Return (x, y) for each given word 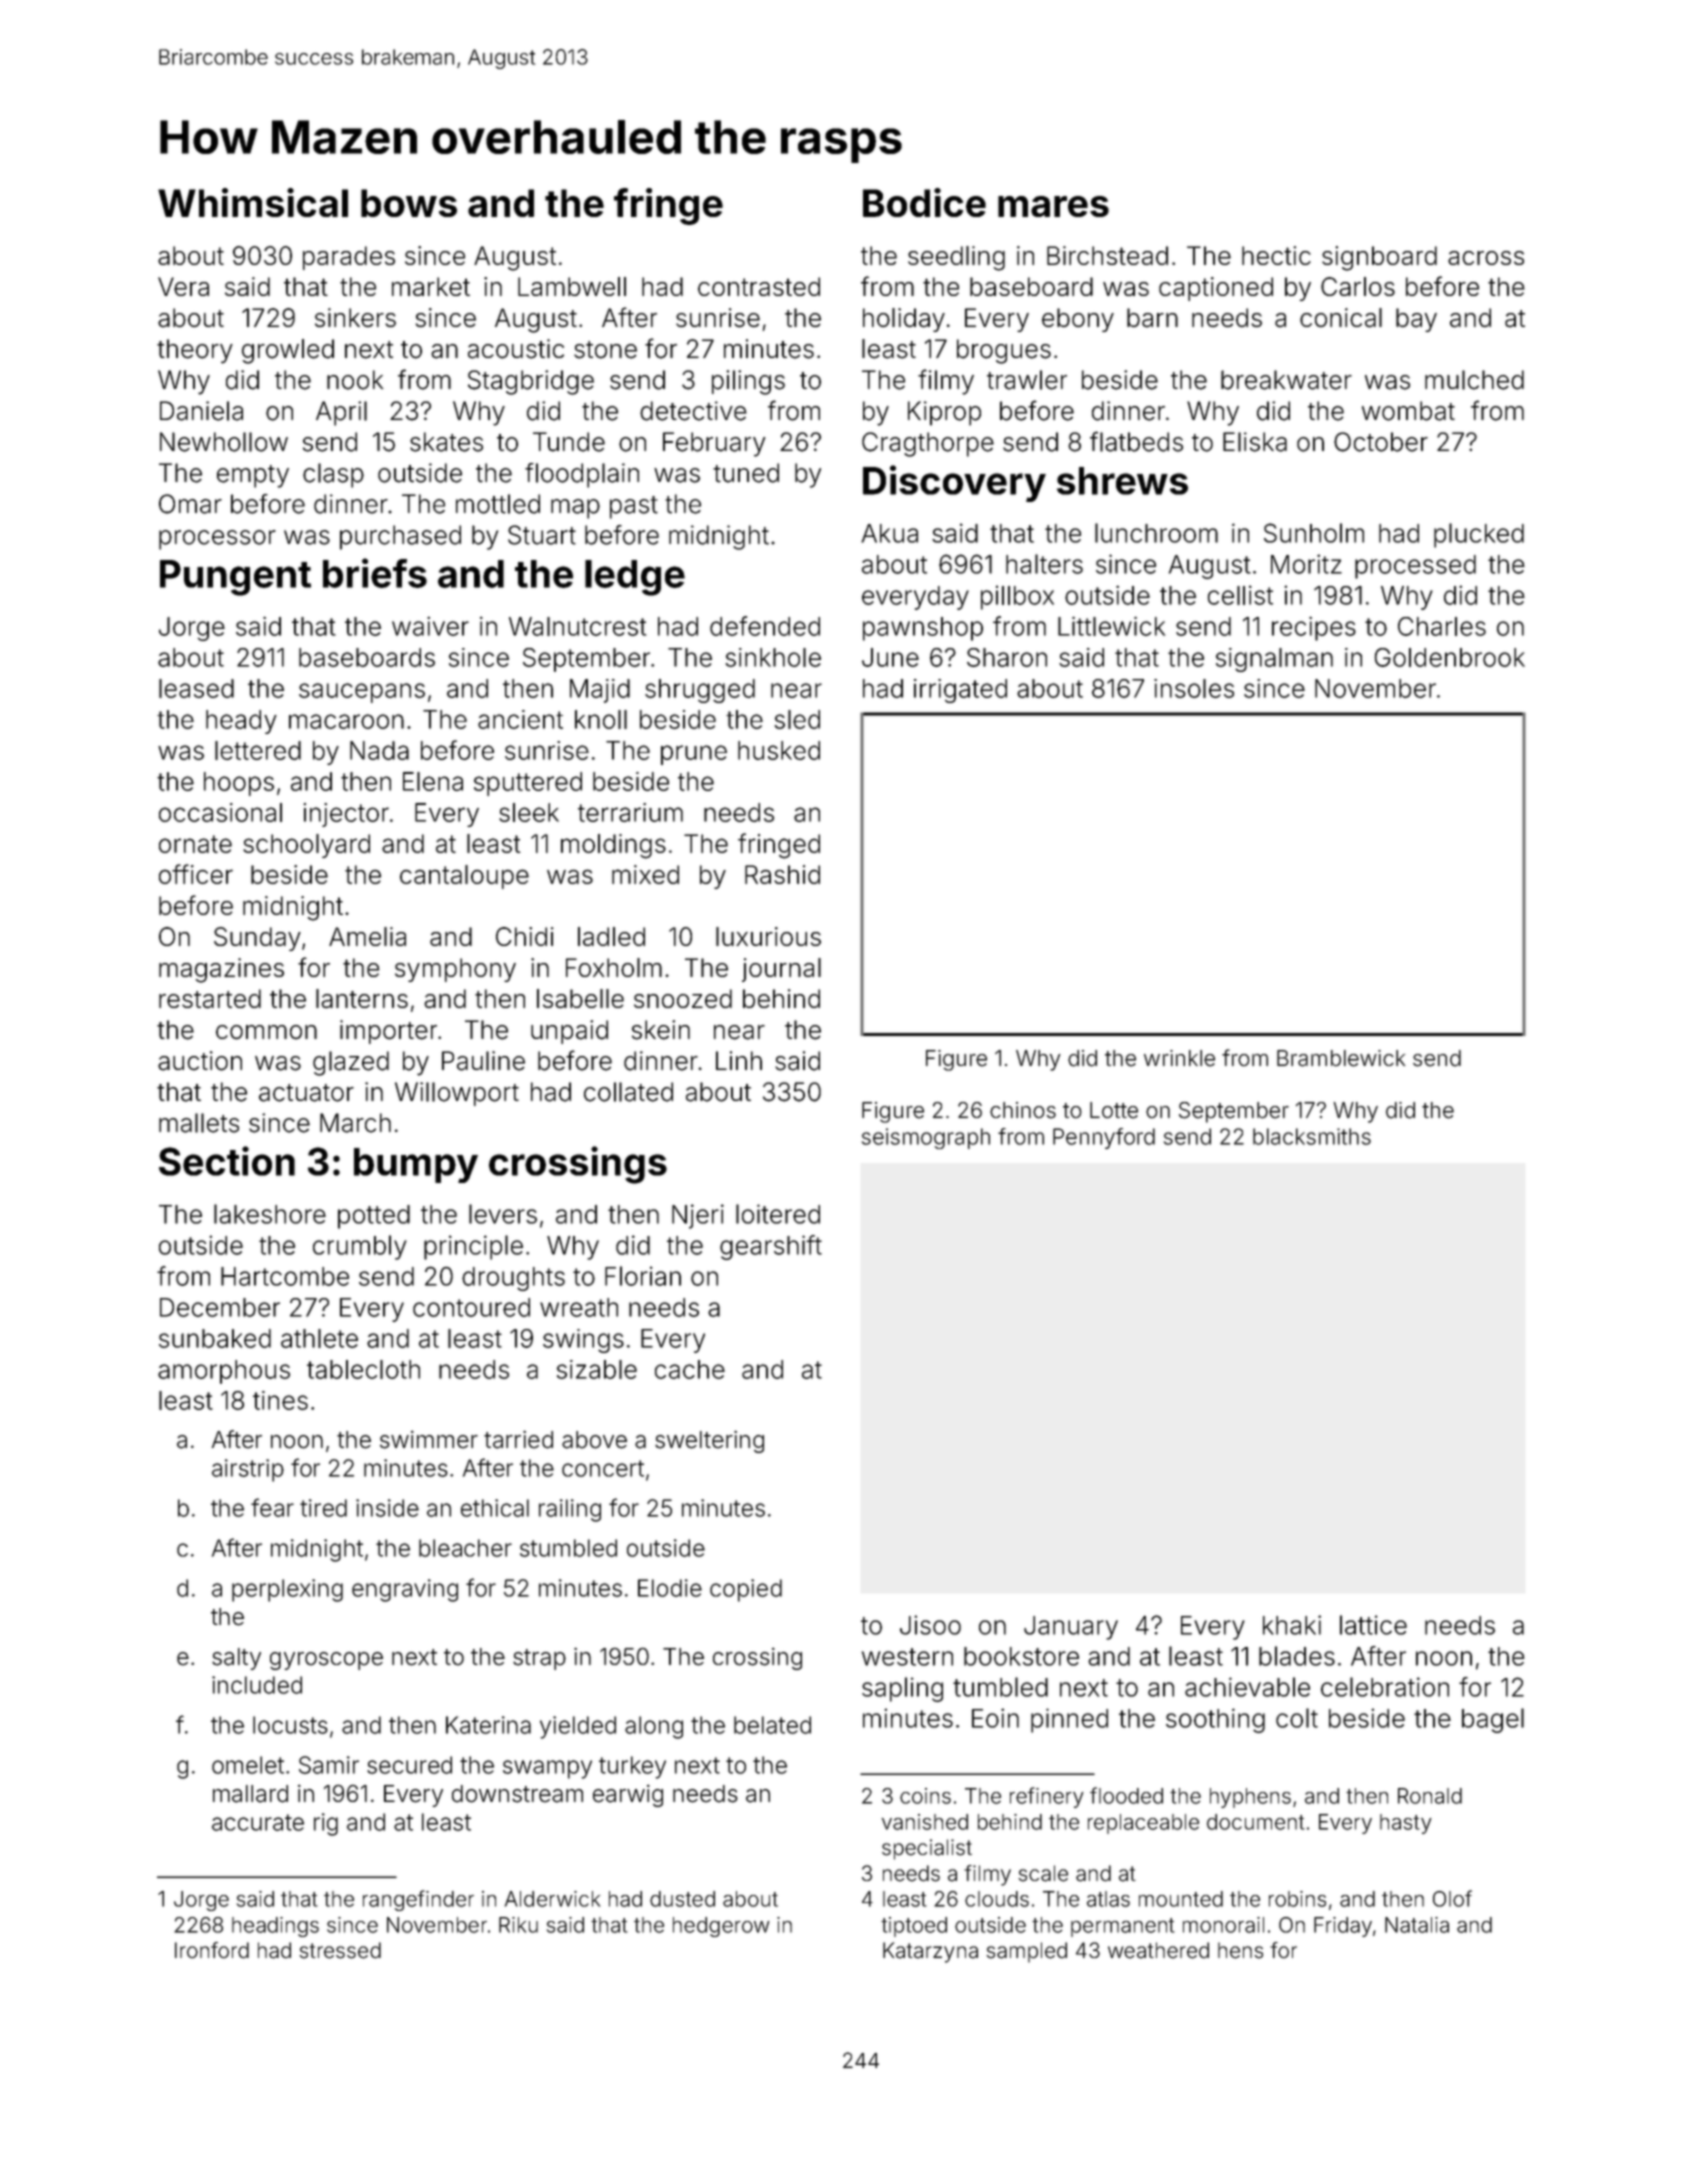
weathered (1158, 1950)
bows (409, 203)
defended (765, 626)
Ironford (212, 1950)
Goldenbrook (1450, 657)
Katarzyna (930, 1952)
